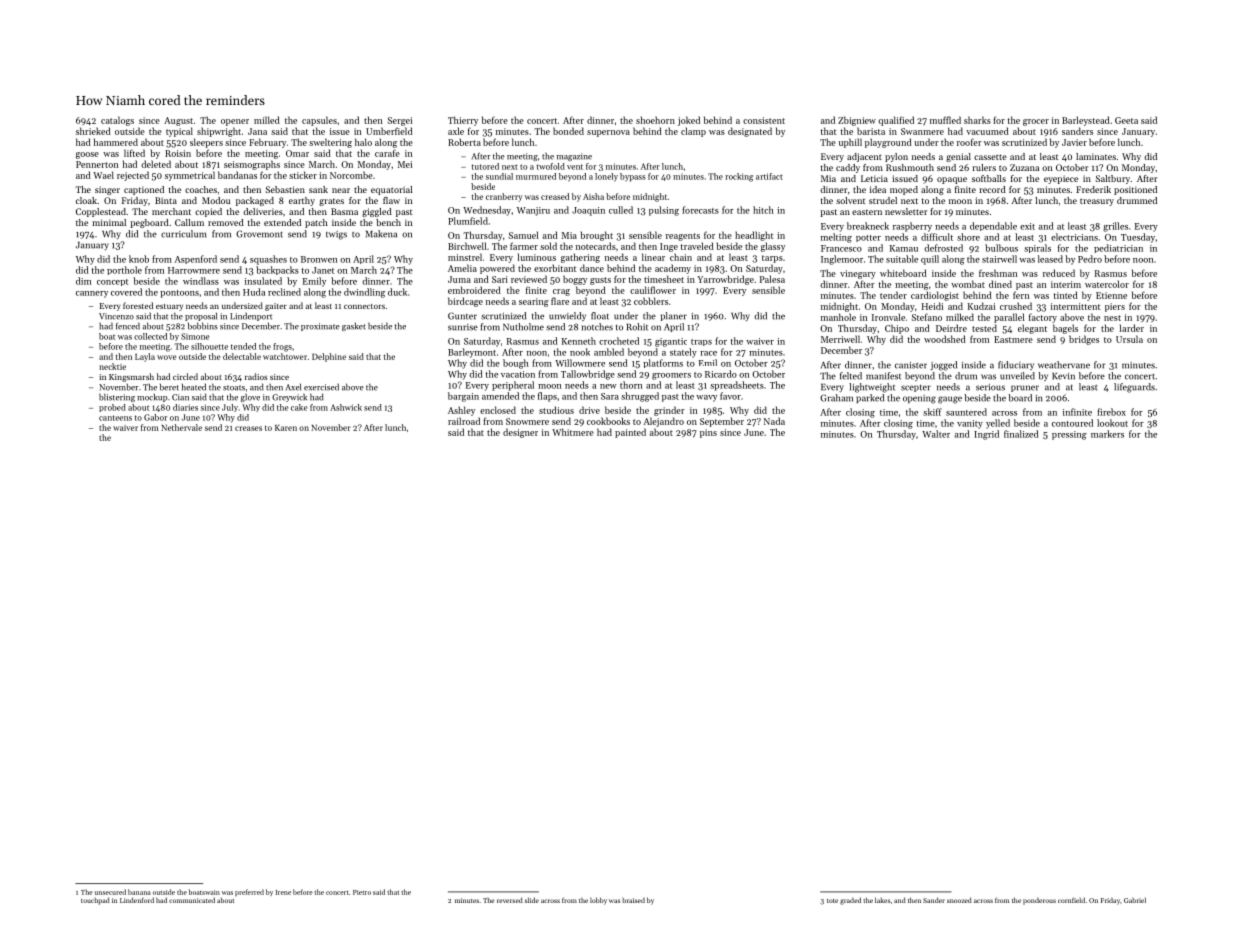  Describe the element at coordinates (131, 377) in the screenshot. I see `Kingsmarsh` at that location.
